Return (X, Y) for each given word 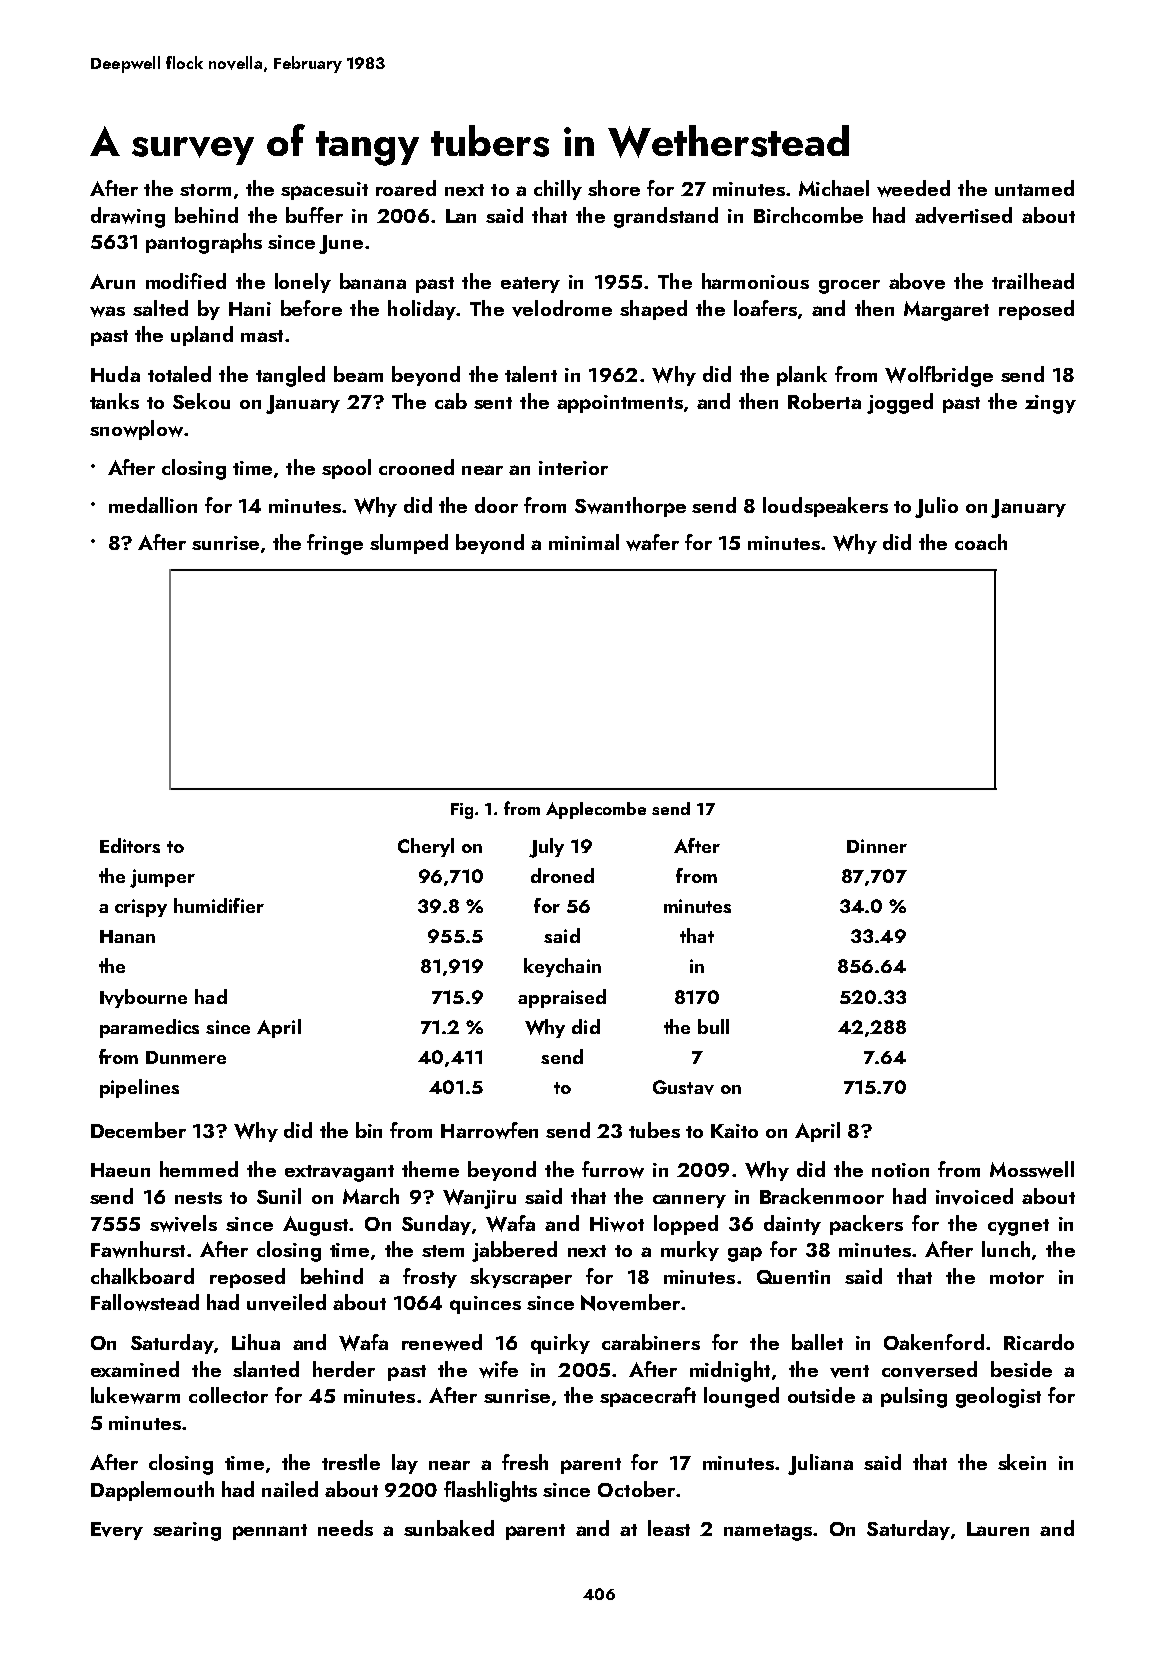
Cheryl (426, 847)
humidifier (219, 905)
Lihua (256, 1342)
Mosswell (1032, 1169)
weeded (913, 188)
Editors (130, 845)
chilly (558, 190)
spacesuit (324, 191)
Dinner (877, 846)
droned (562, 875)
